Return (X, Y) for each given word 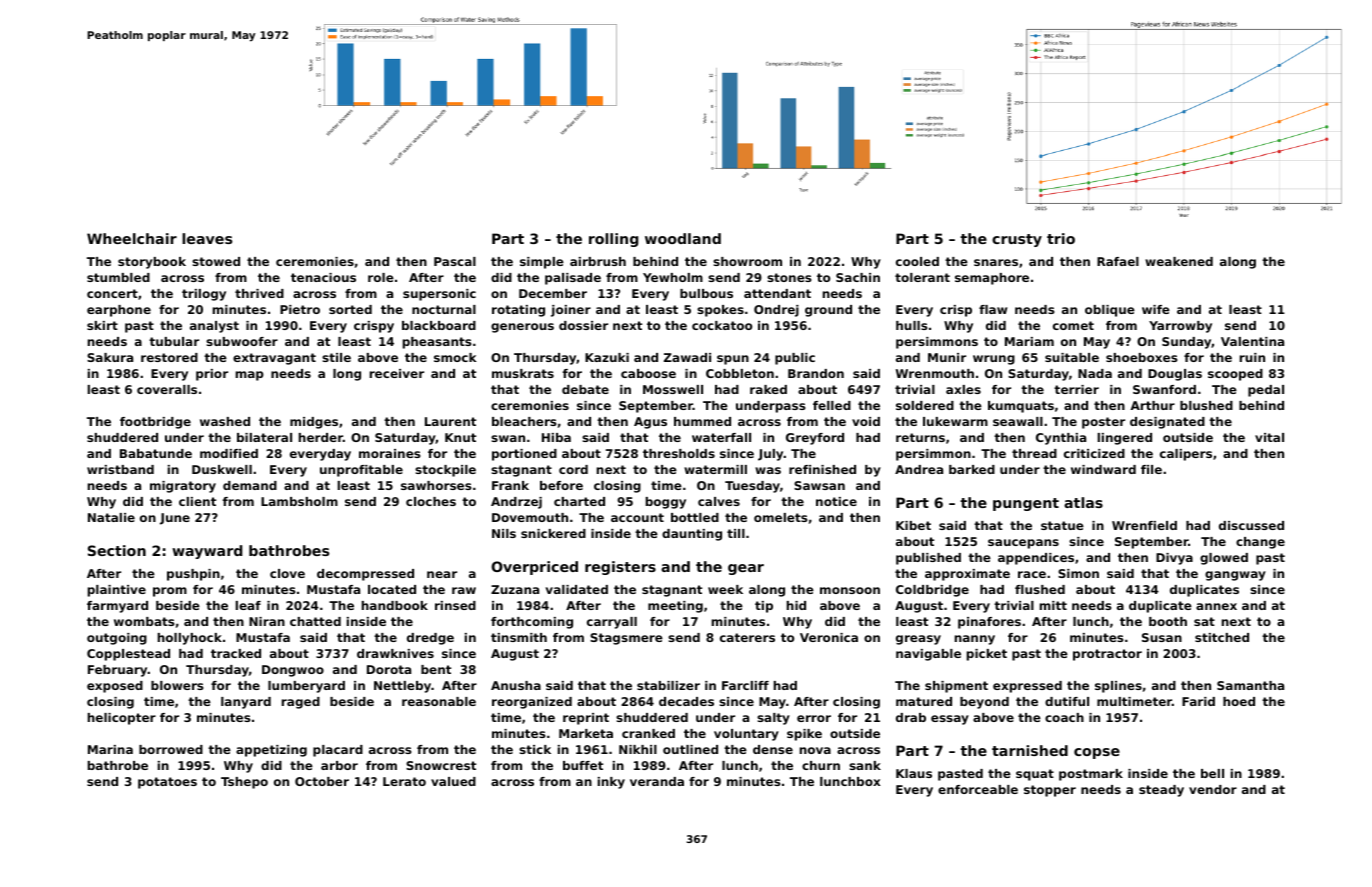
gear (746, 569)
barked (972, 469)
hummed (702, 421)
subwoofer (242, 341)
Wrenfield (1144, 525)
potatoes (167, 783)
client (197, 501)
